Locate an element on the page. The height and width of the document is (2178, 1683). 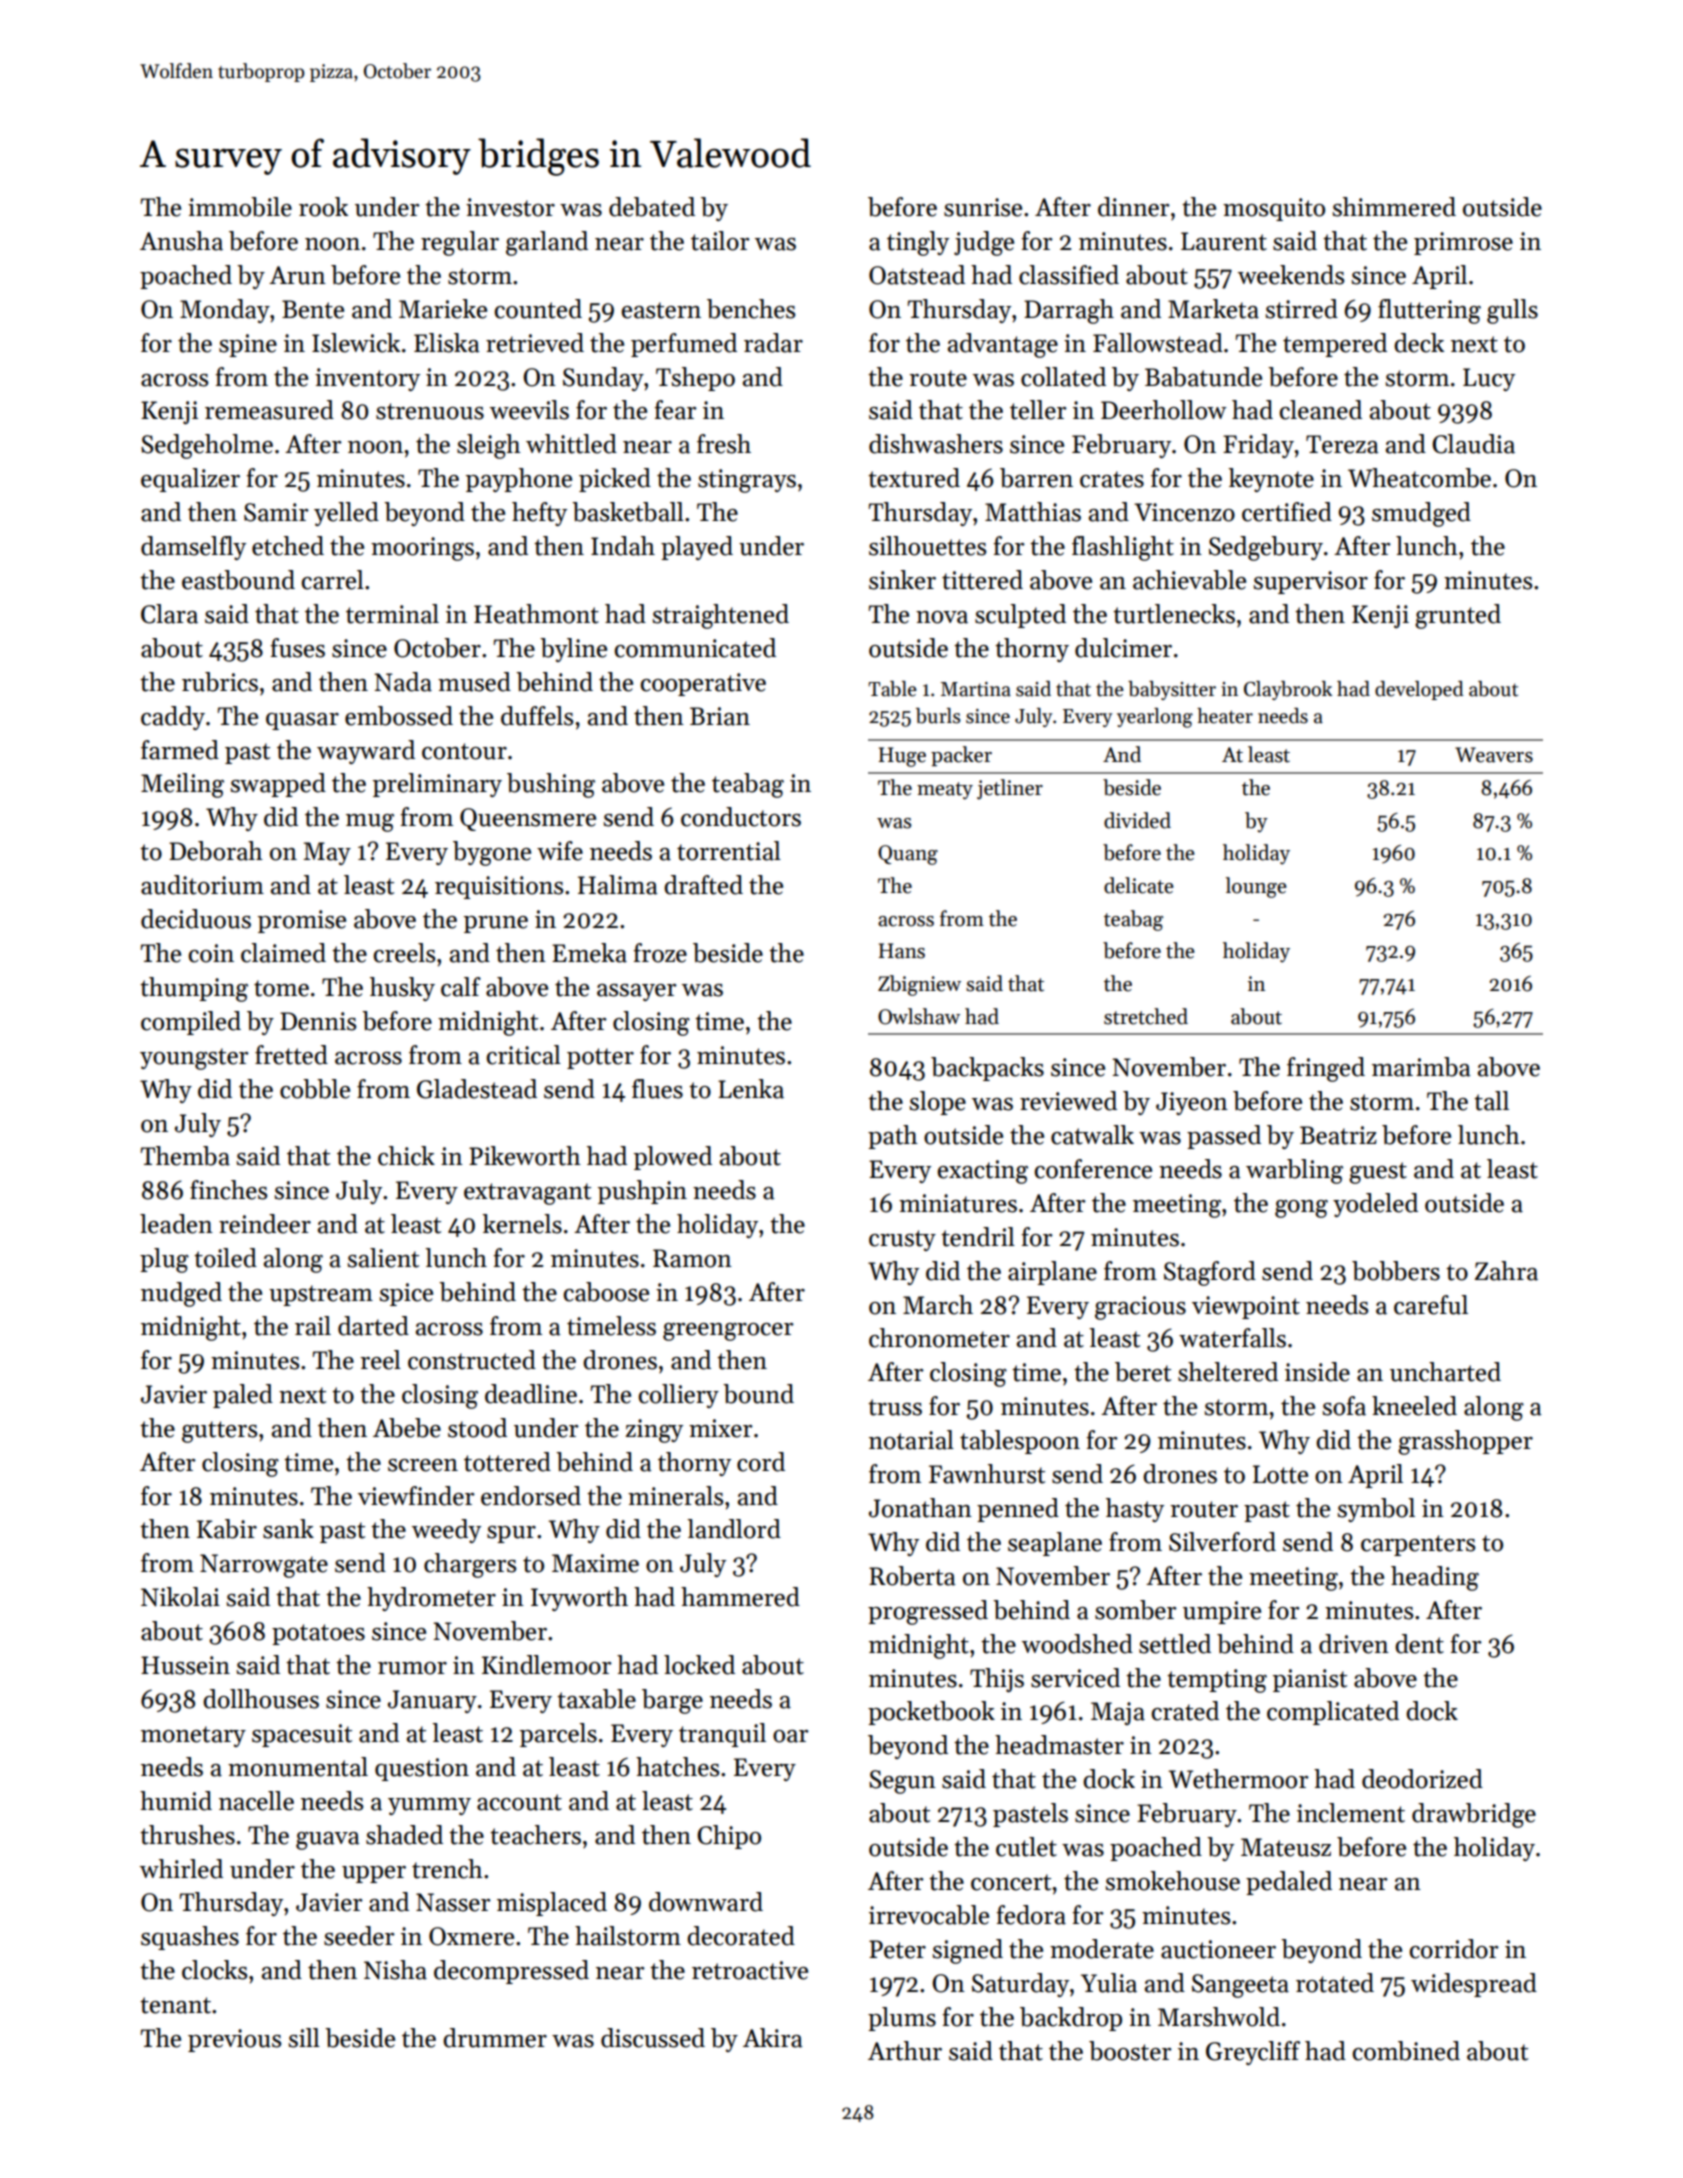
investor is located at coordinates (510, 207).
